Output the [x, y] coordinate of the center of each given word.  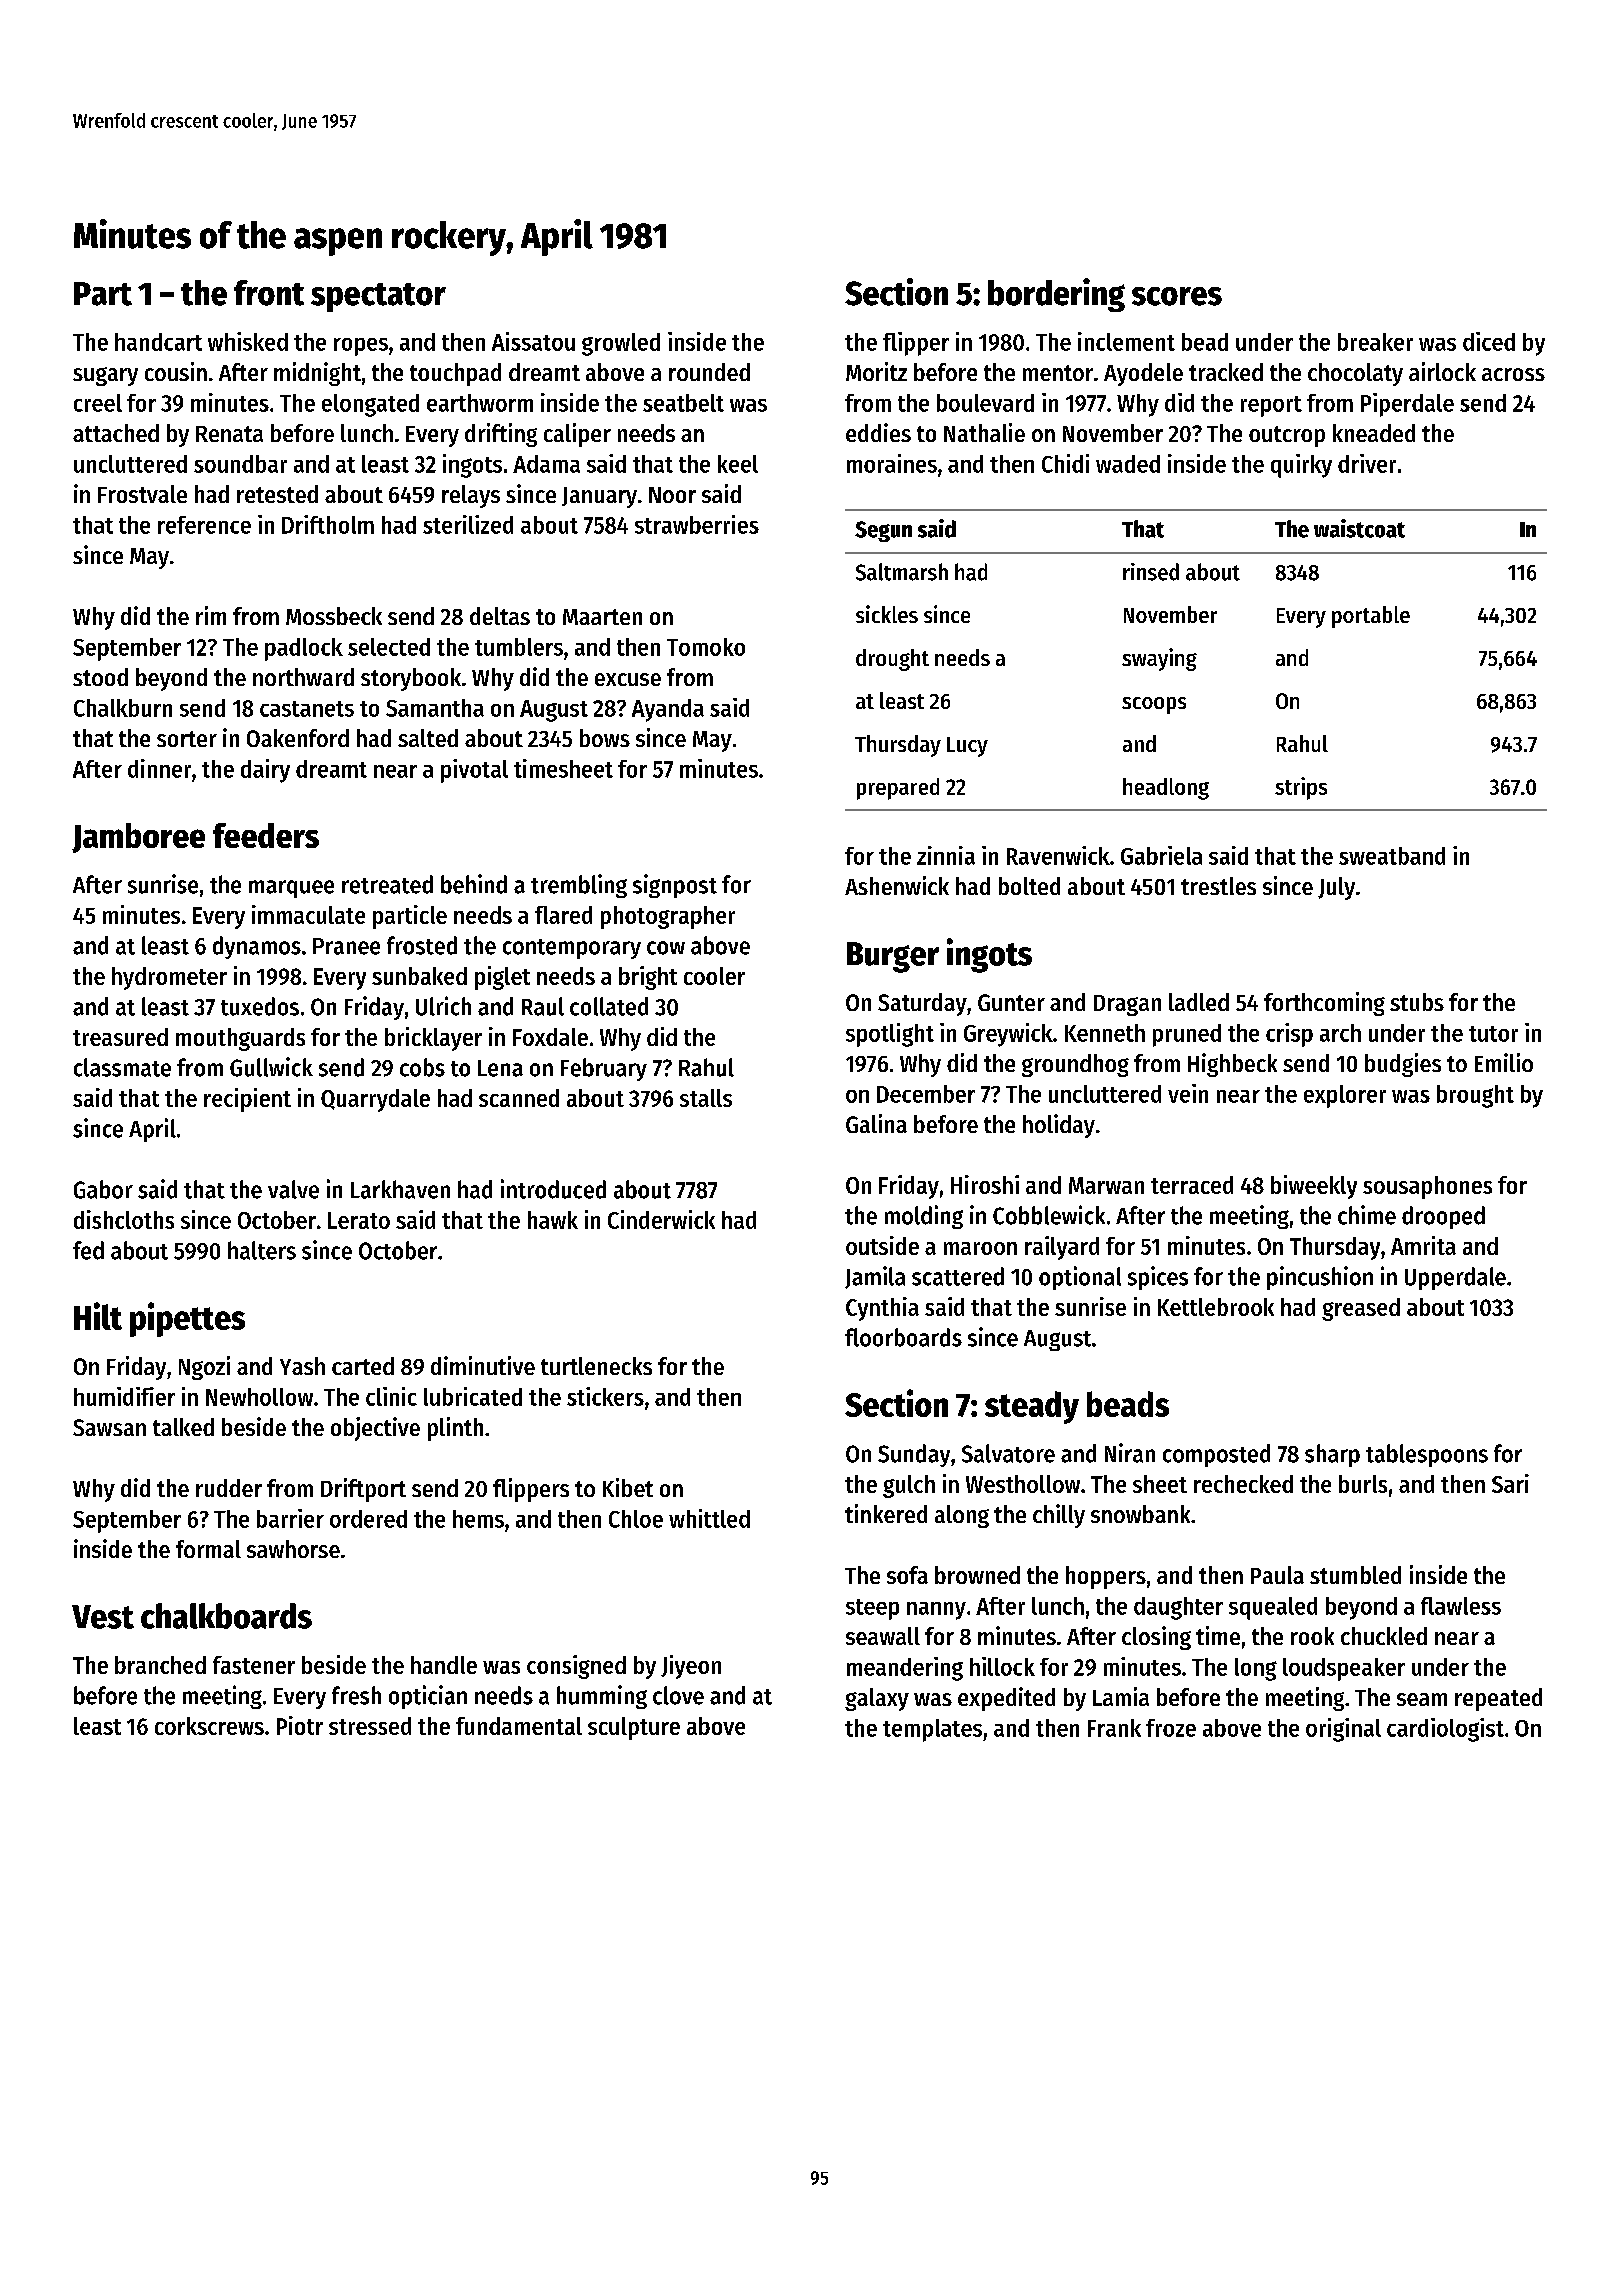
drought [892, 660]
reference [204, 525]
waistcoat [1359, 528]
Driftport [363, 1490]
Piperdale [1407, 405]
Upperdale [1455, 1278]
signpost [675, 886]
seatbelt [683, 403]
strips [1301, 788]
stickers [605, 1396]
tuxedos [260, 1006]
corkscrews [209, 1726]
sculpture [634, 1728]
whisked [248, 341]
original [1343, 1730]
